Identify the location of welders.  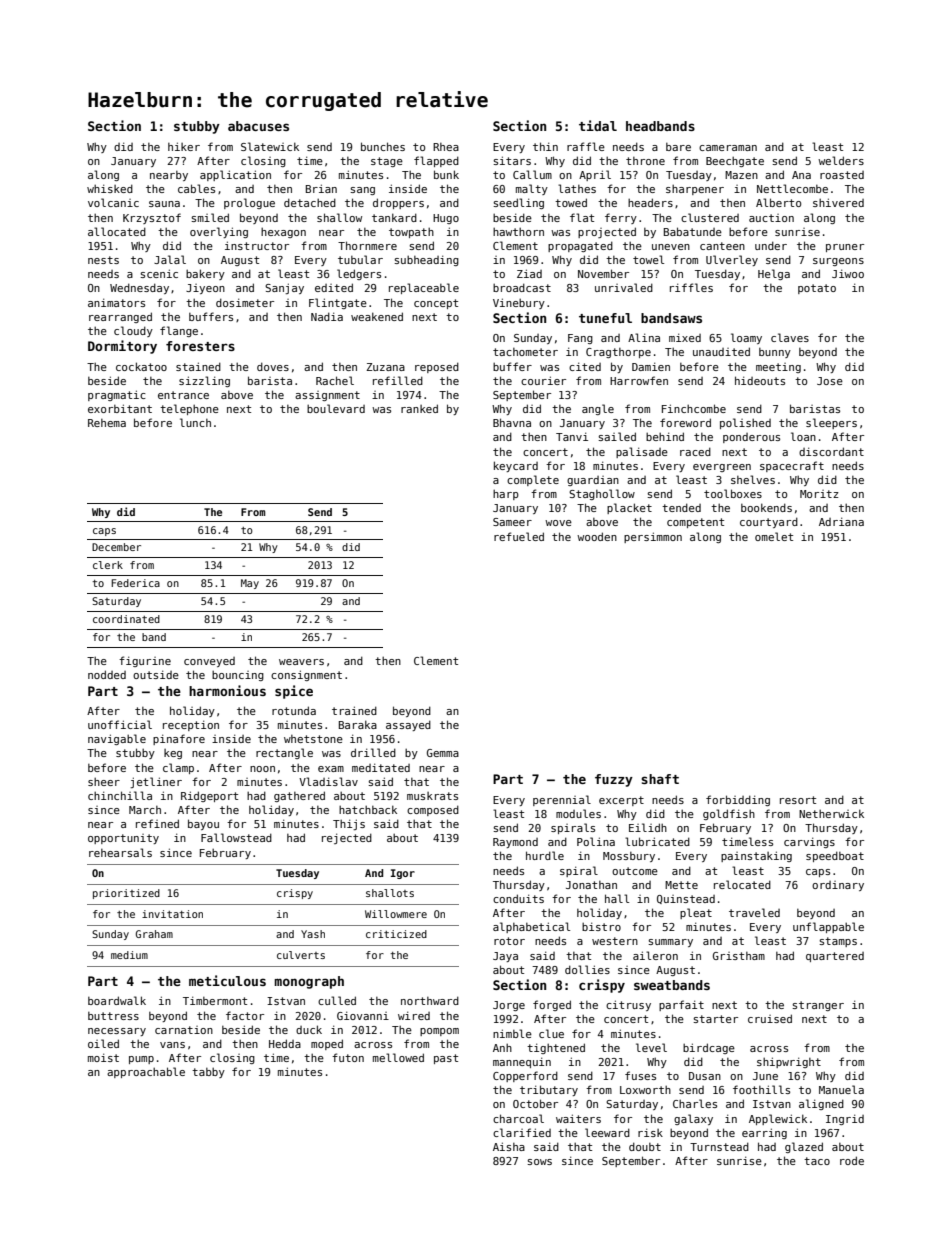
(841, 160).
